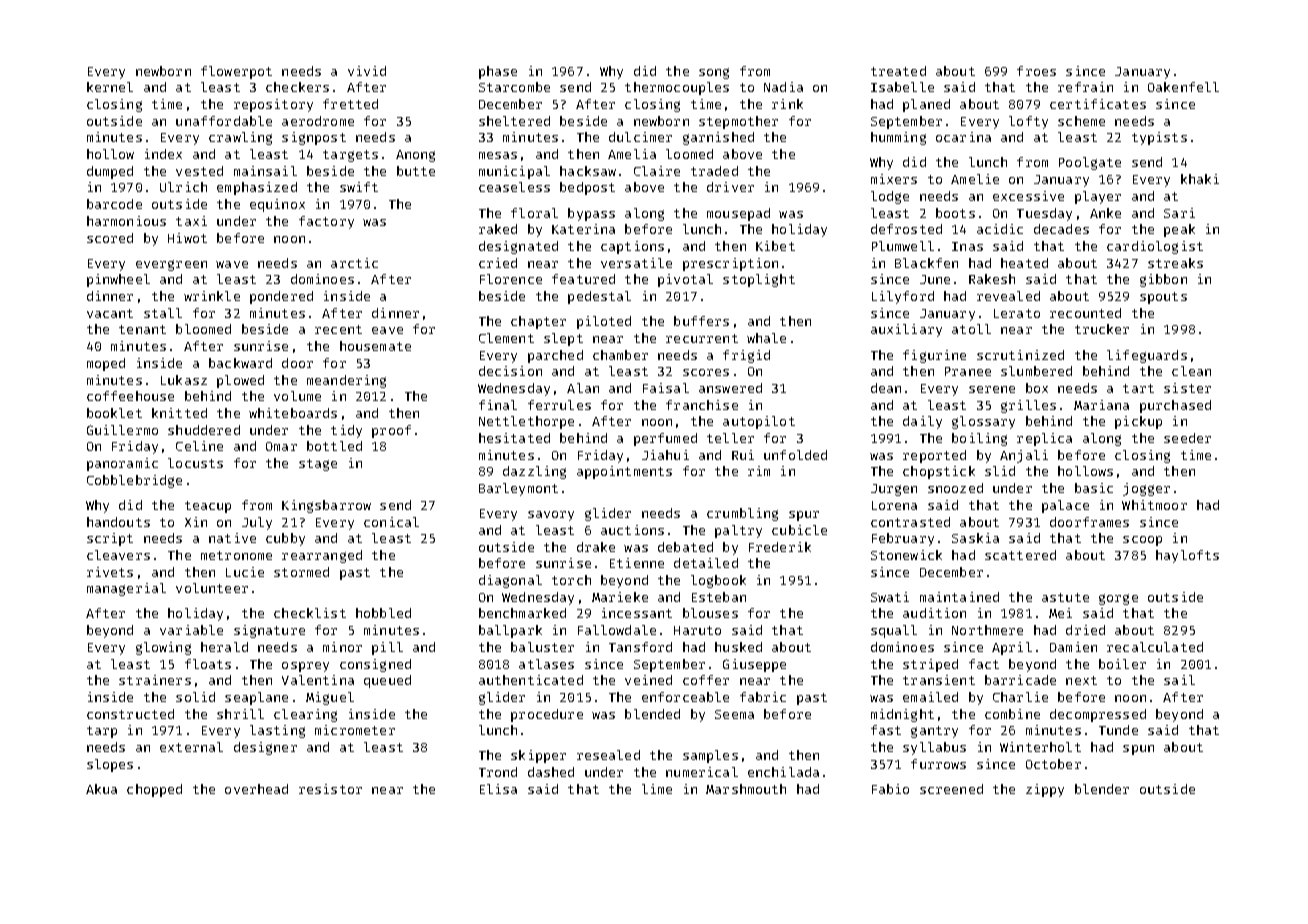  What do you see at coordinates (1159, 138) in the screenshot?
I see `typists` at bounding box center [1159, 138].
